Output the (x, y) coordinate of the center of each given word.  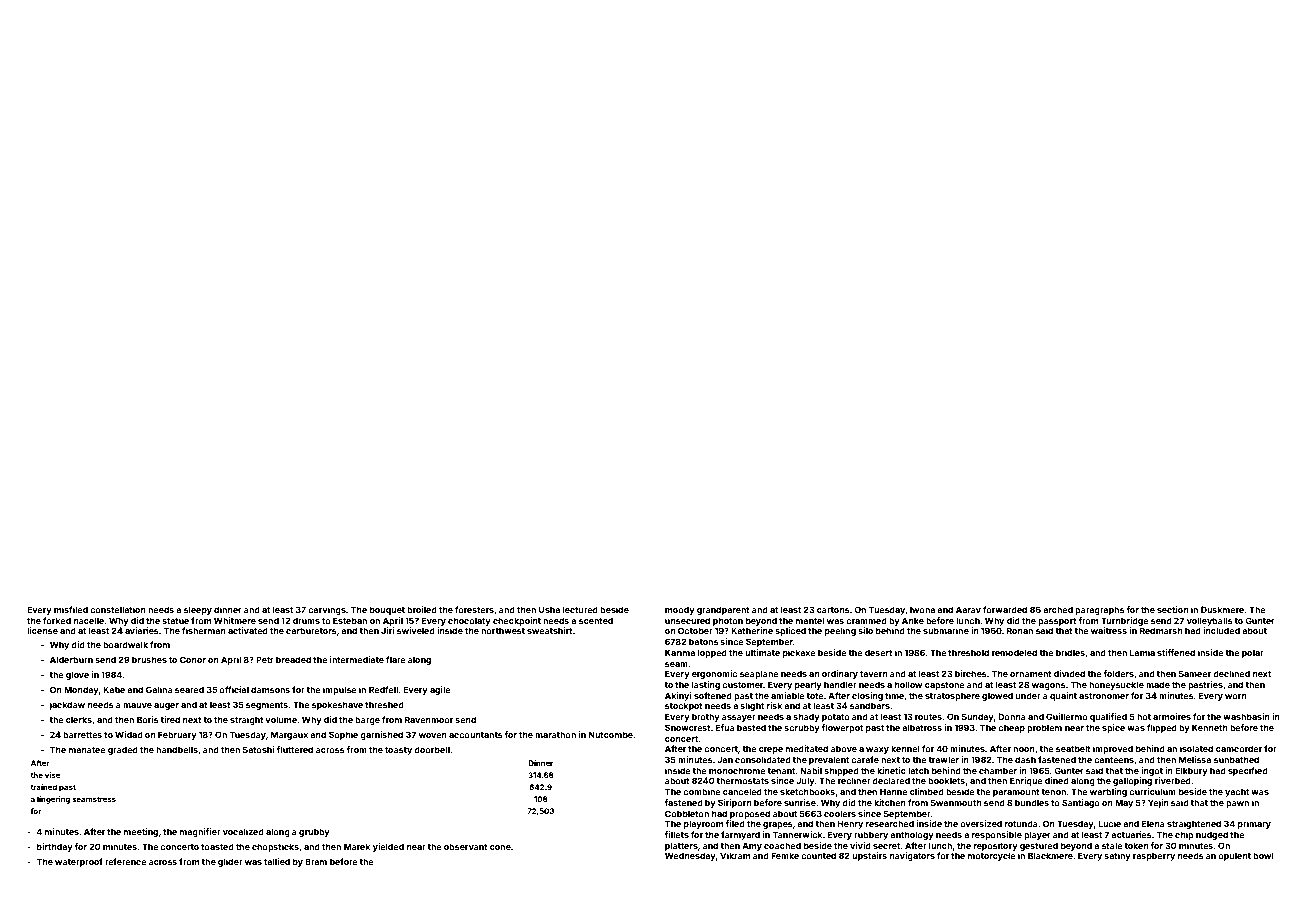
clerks (79, 719)
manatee (87, 750)
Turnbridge (1125, 621)
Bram (316, 861)
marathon (555, 734)
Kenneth (1210, 727)
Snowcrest (688, 727)
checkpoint (517, 621)
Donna (1012, 716)
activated (248, 630)
